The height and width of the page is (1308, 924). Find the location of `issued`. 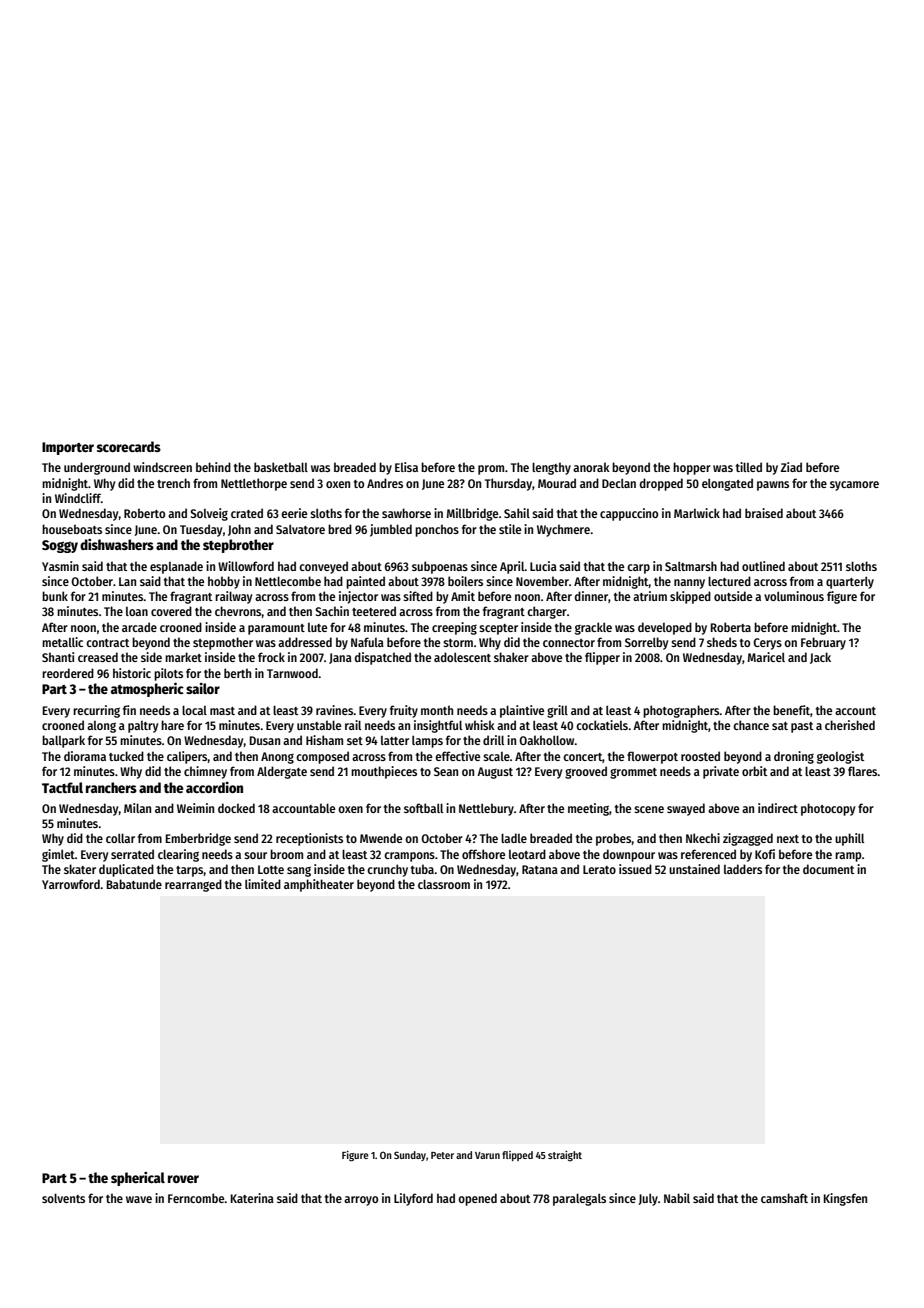

issued is located at coordinates (635, 869).
